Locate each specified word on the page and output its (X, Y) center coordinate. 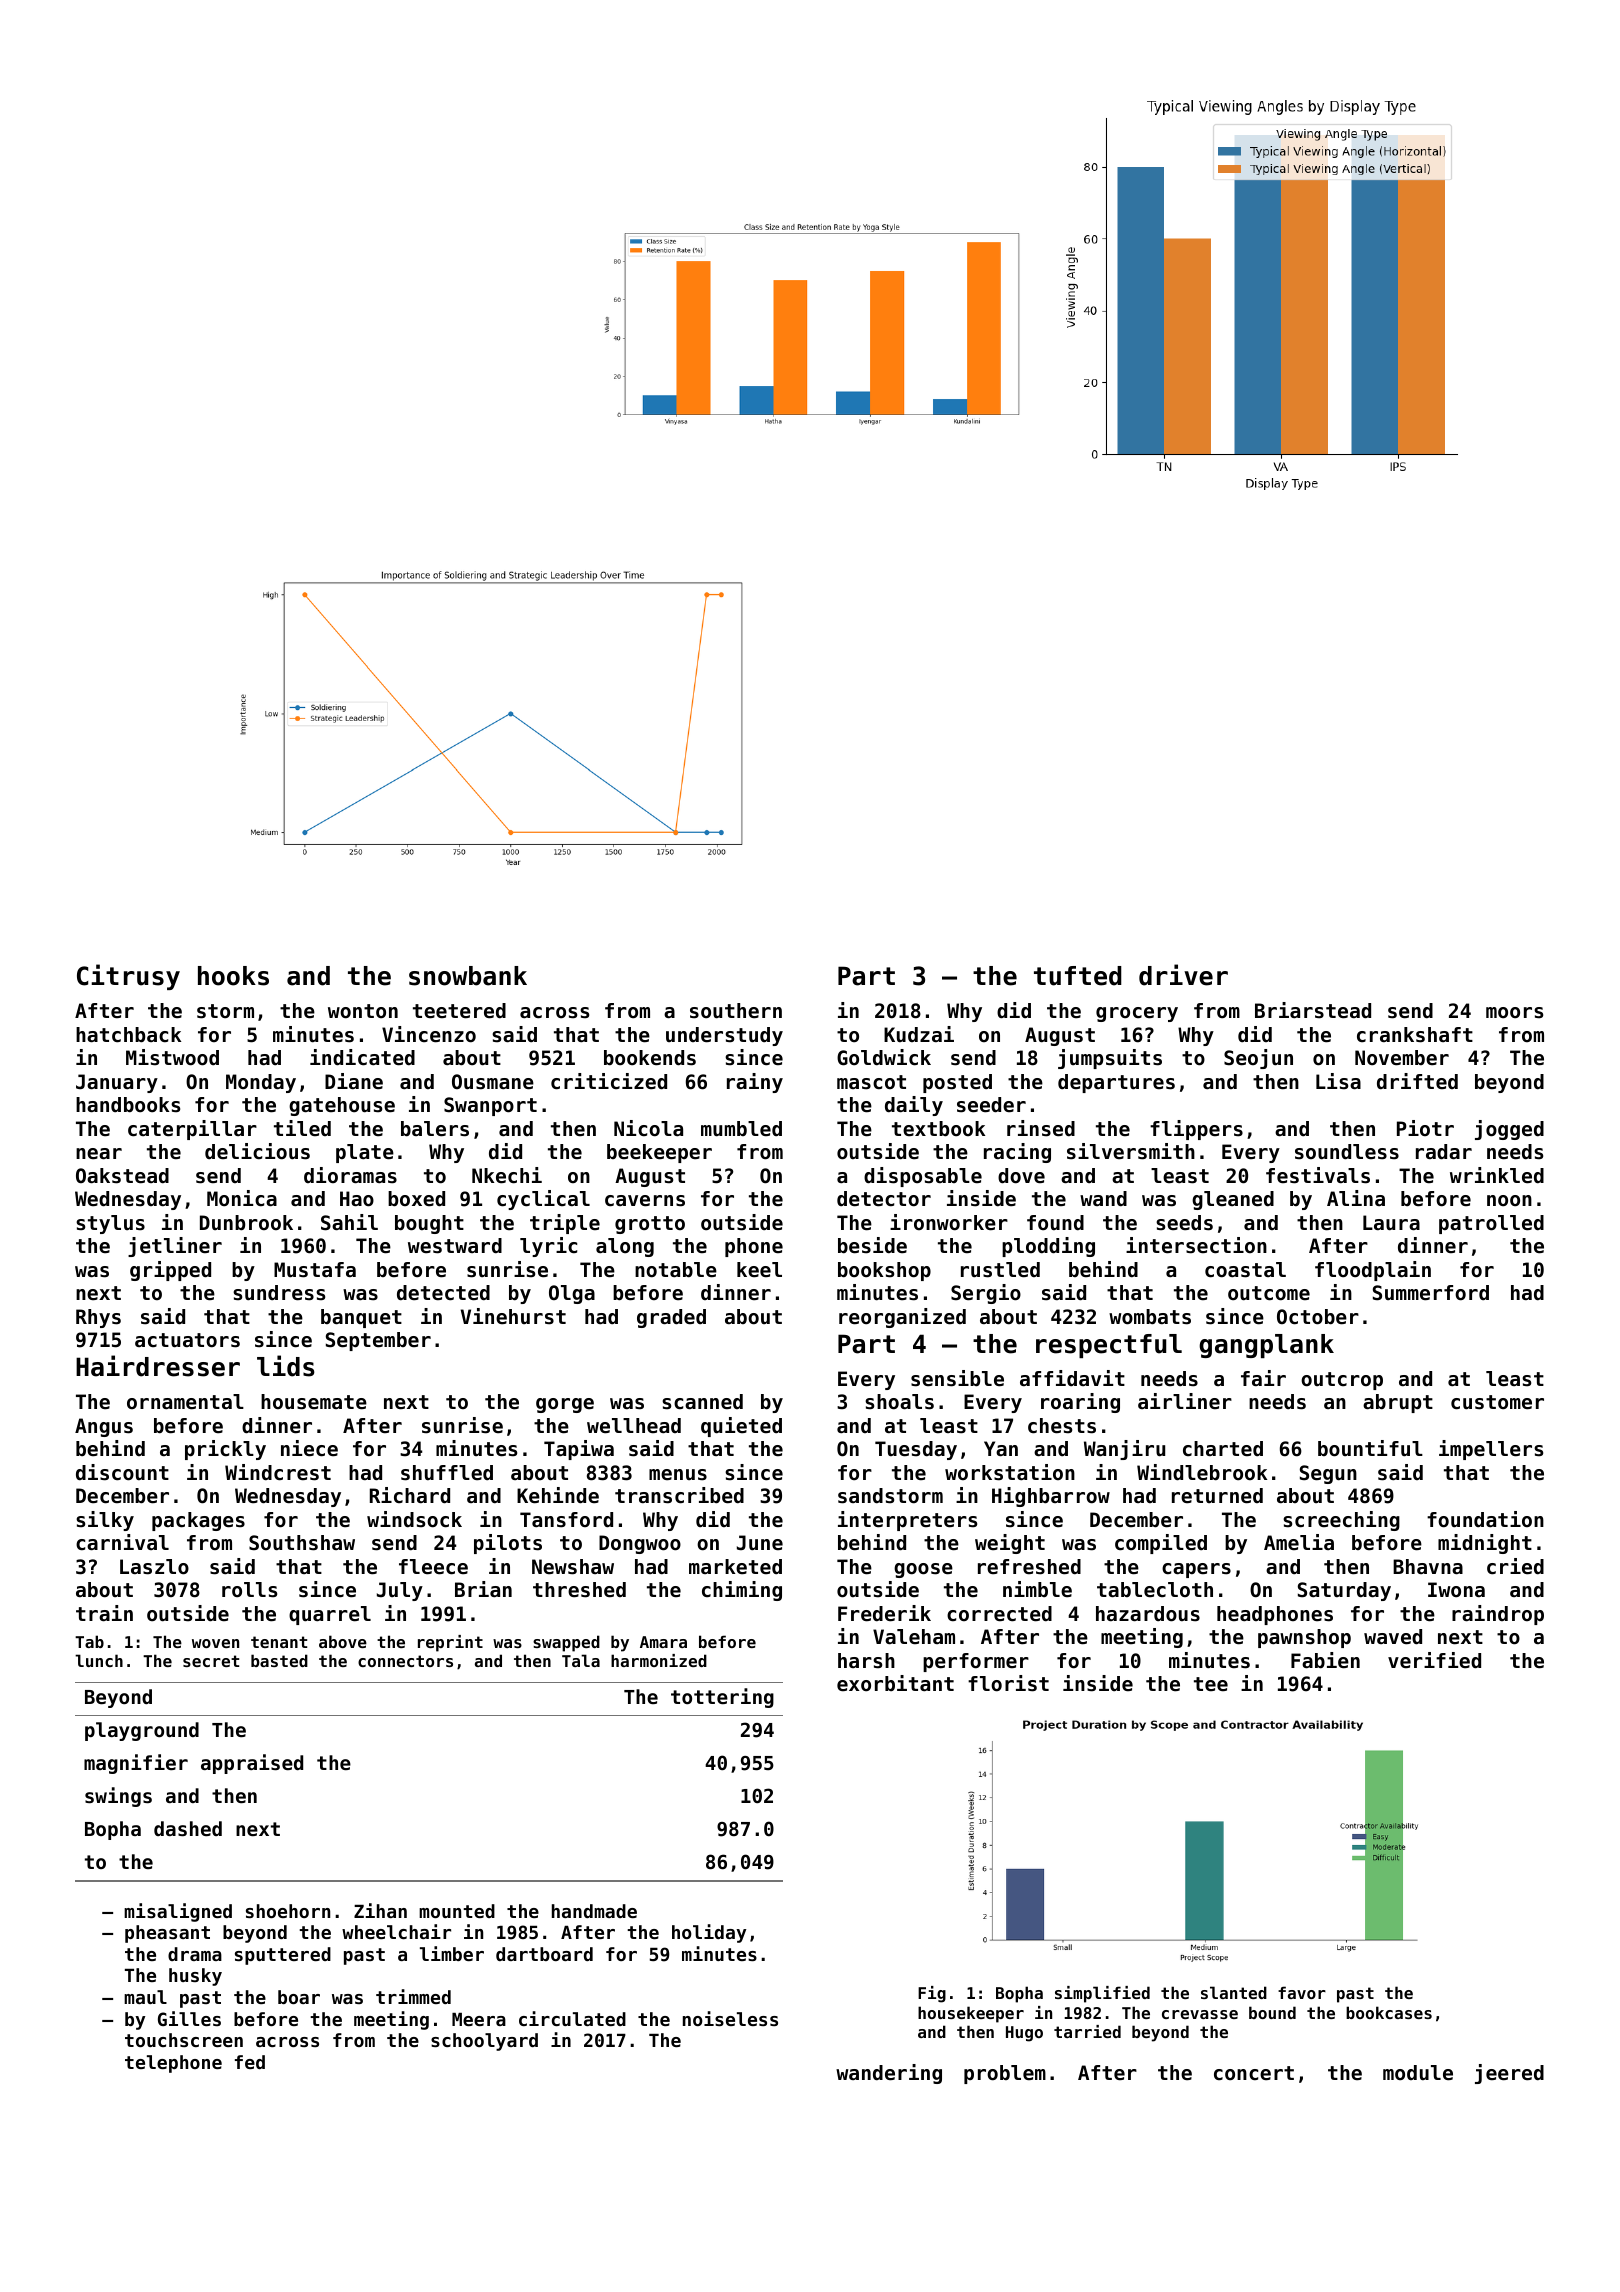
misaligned (178, 1912)
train (104, 1613)
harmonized (659, 1660)
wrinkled (1497, 1175)
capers (1196, 1570)
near (99, 1154)
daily (914, 1106)
